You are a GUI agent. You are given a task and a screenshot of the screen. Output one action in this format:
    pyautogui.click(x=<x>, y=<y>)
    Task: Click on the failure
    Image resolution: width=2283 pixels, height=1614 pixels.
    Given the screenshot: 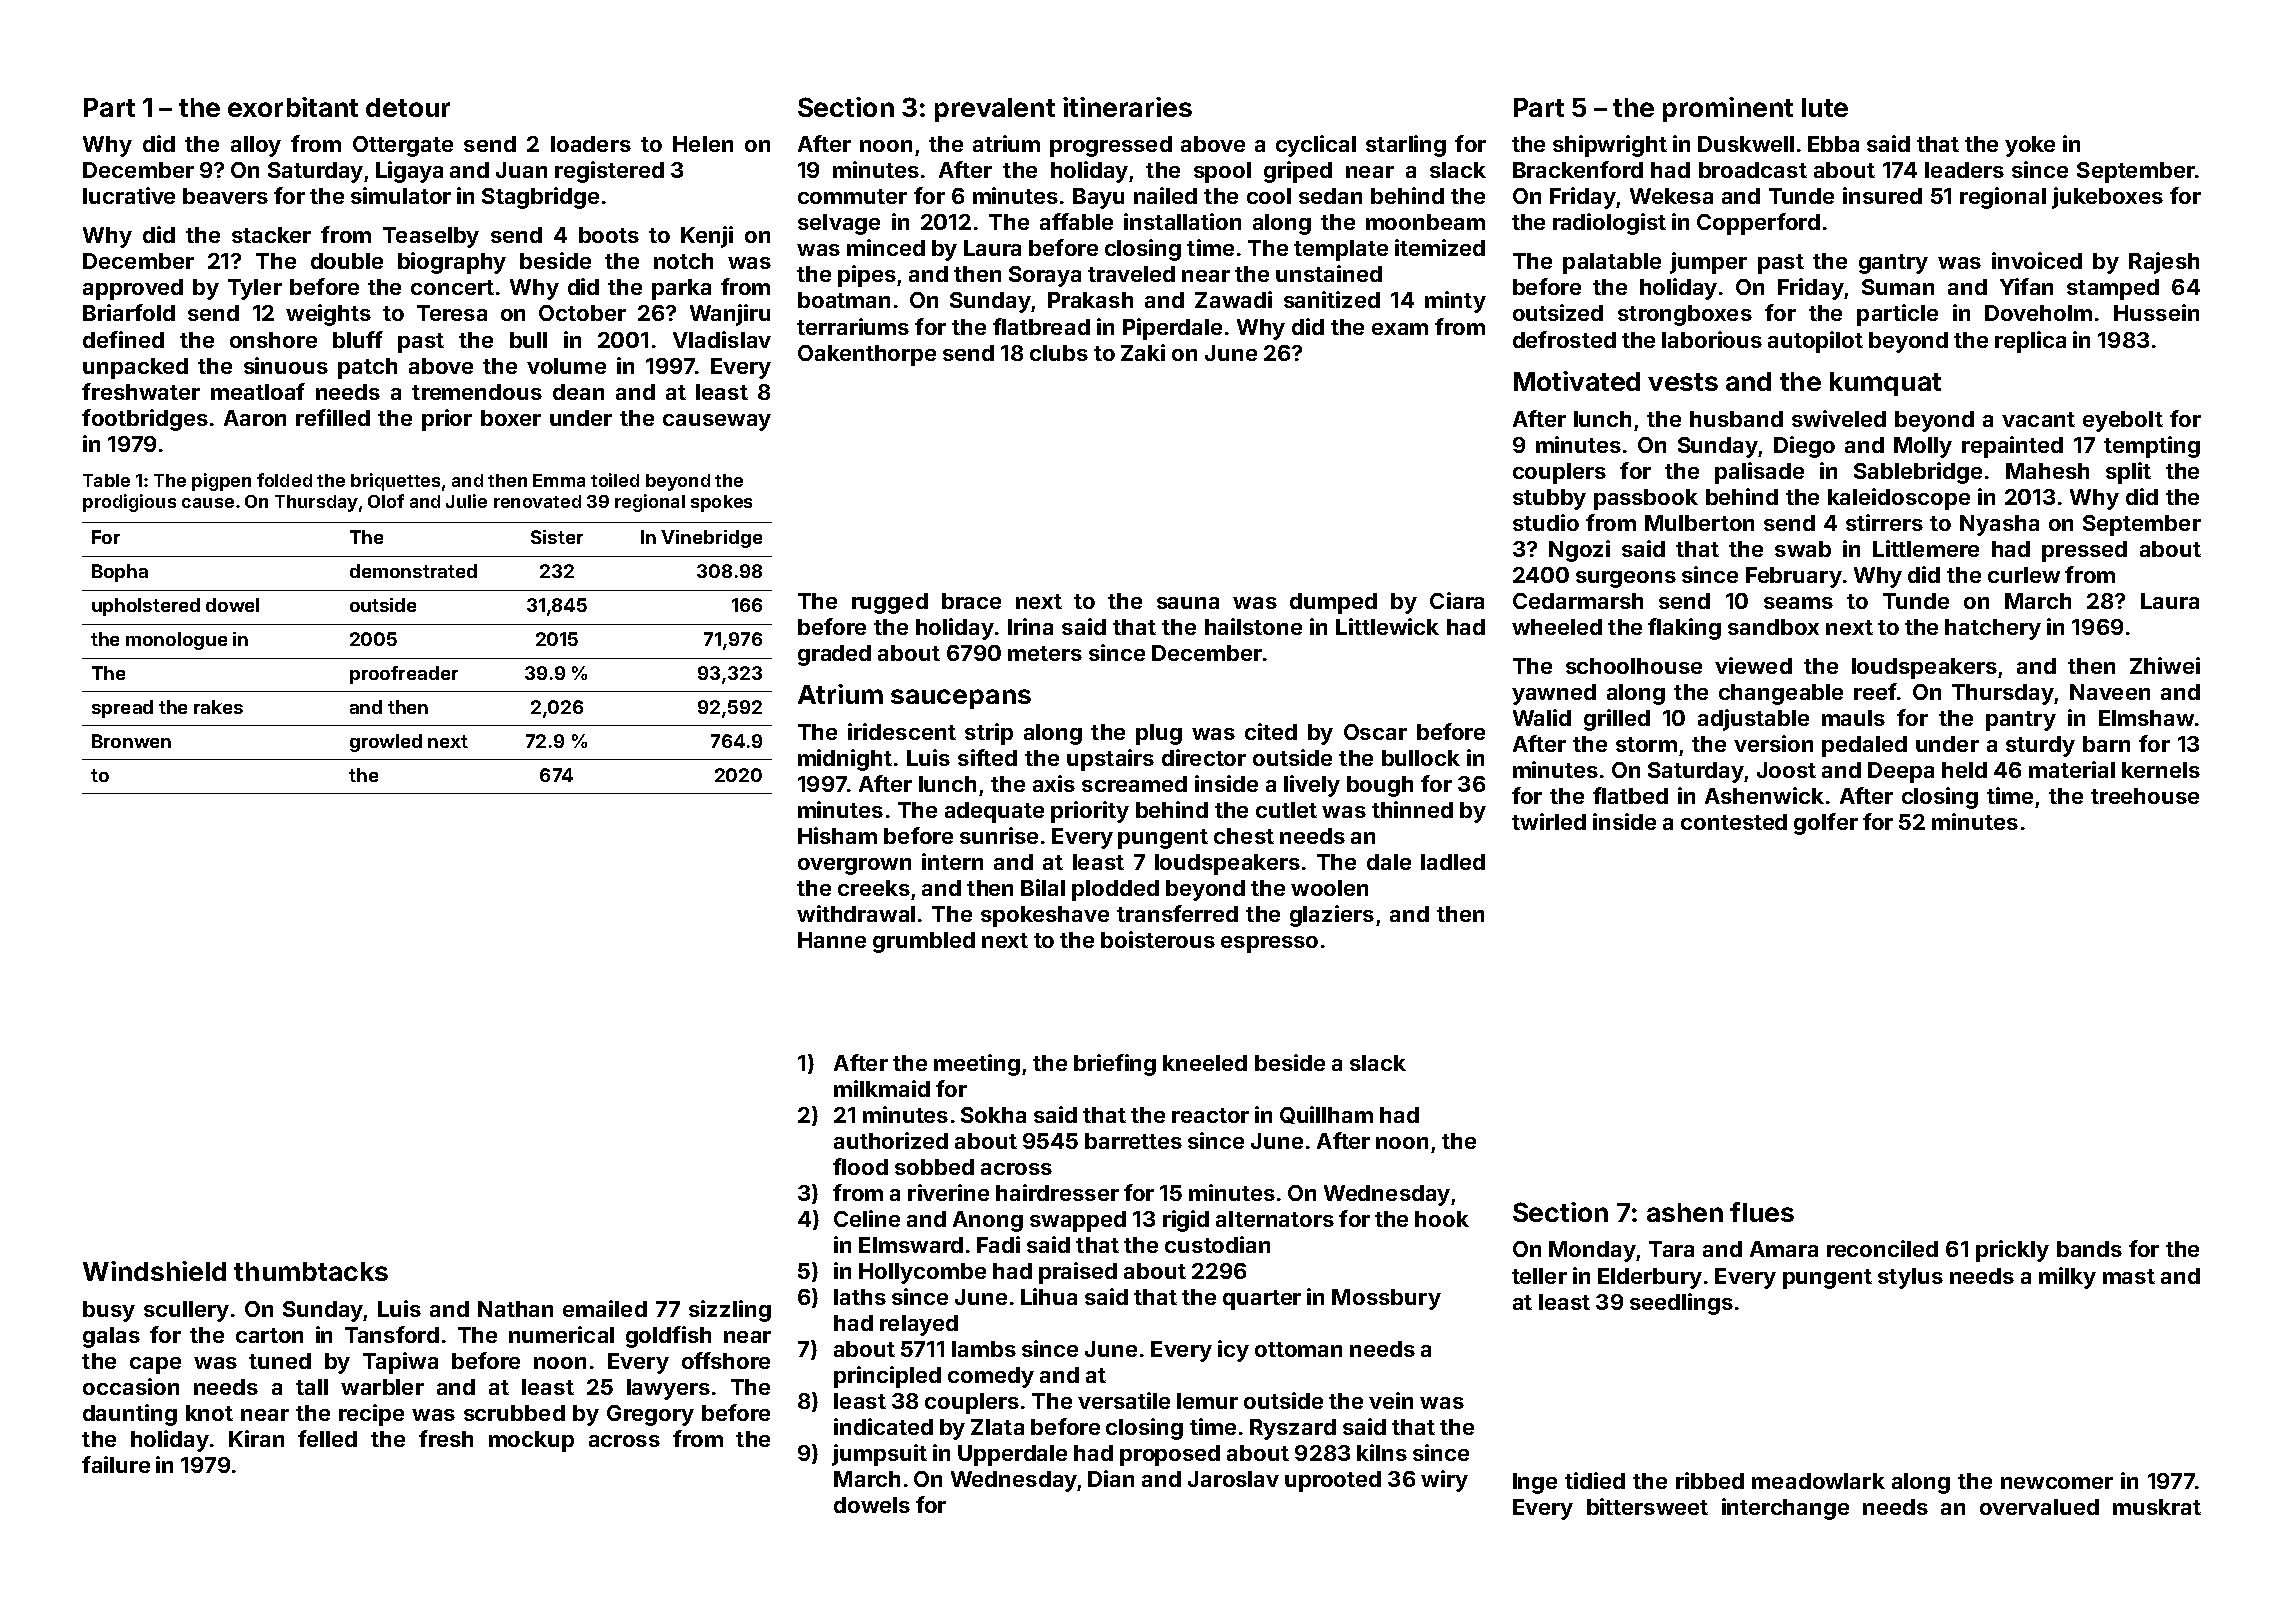 What is the action you would take?
    pyautogui.click(x=116, y=1464)
